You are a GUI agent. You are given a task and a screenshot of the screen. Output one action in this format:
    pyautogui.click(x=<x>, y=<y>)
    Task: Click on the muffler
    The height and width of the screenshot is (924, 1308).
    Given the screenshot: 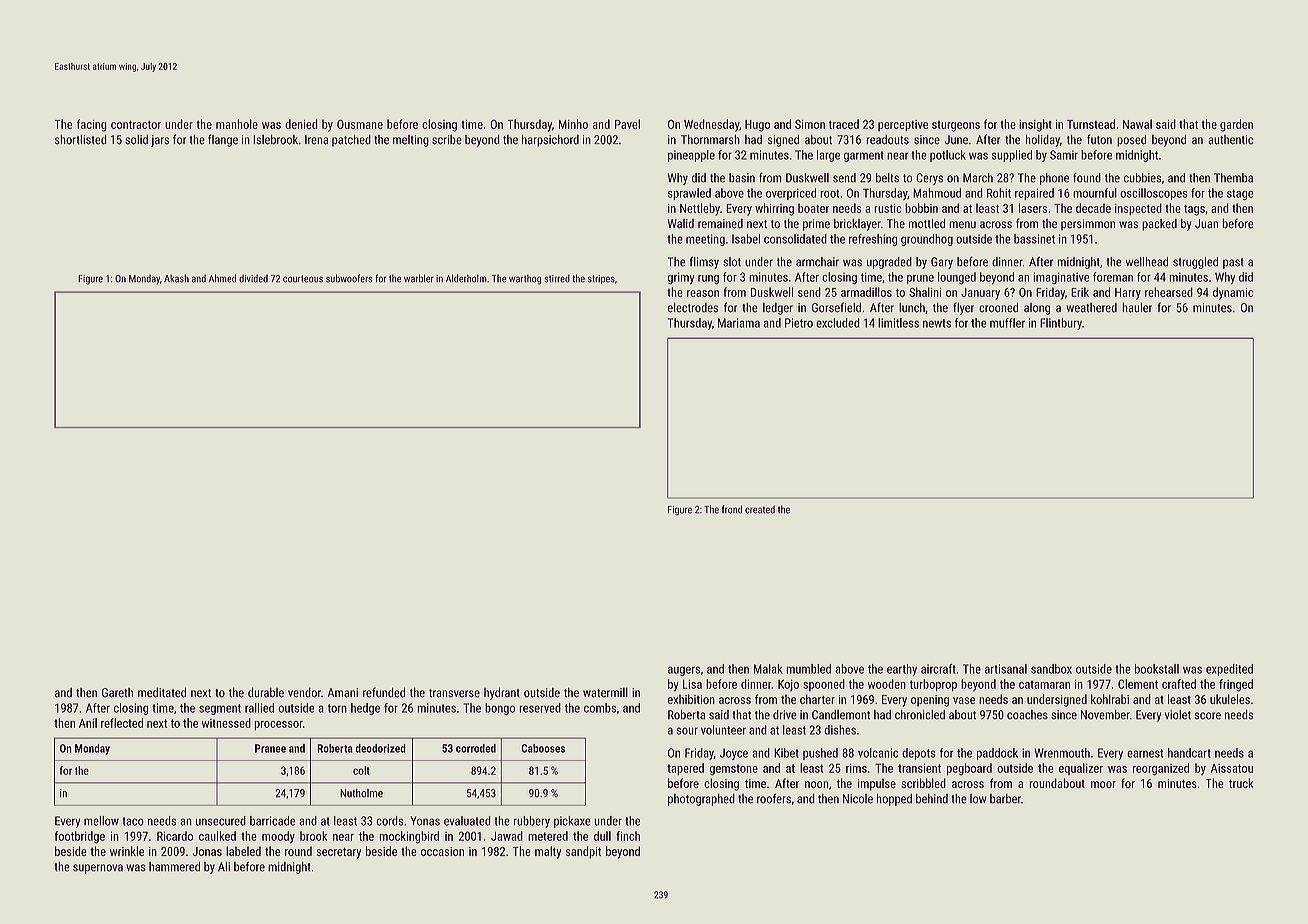 What is the action you would take?
    pyautogui.click(x=1007, y=323)
